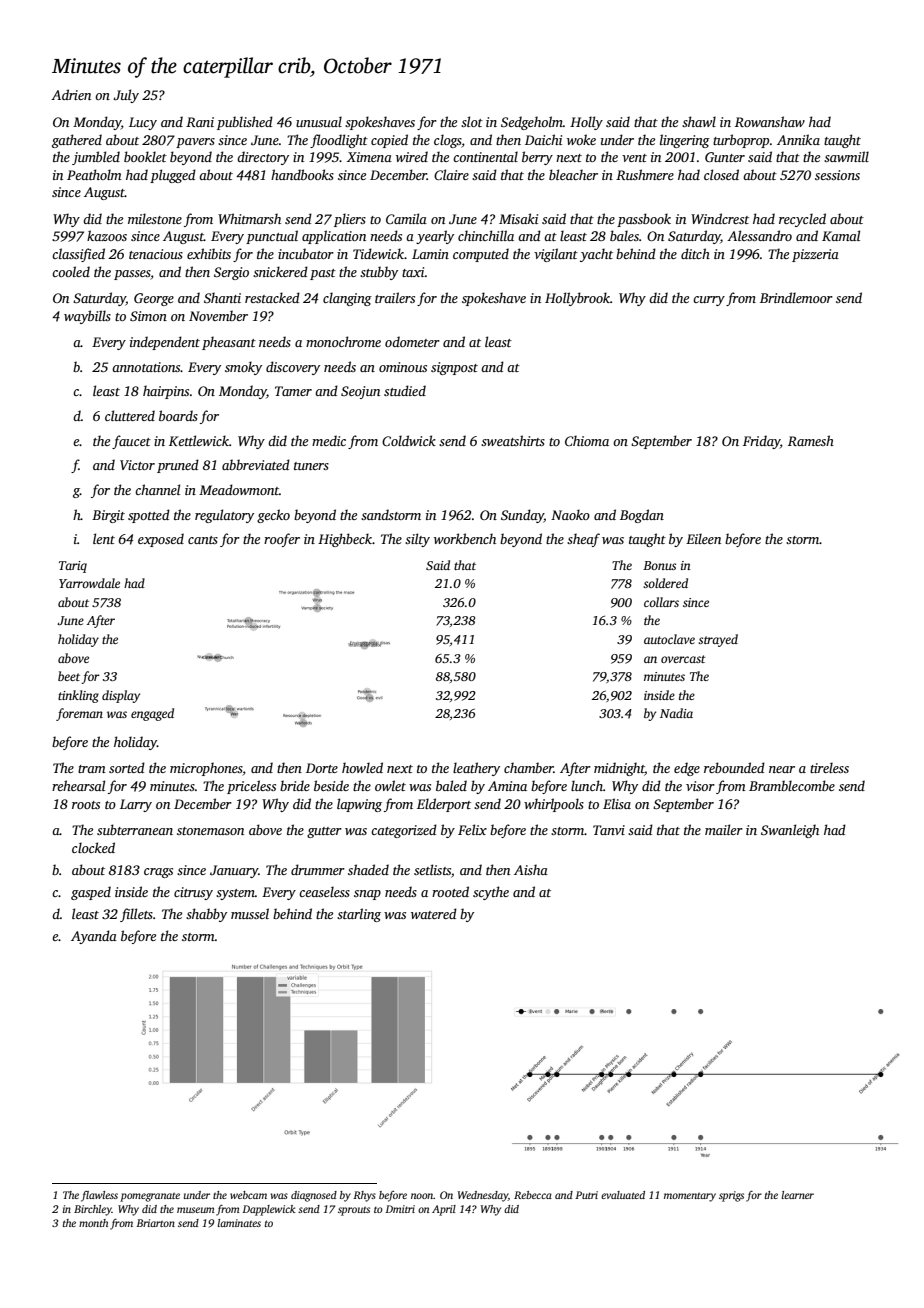 This screenshot has width=924, height=1308. I want to click on Brindlemoor, so click(796, 297).
